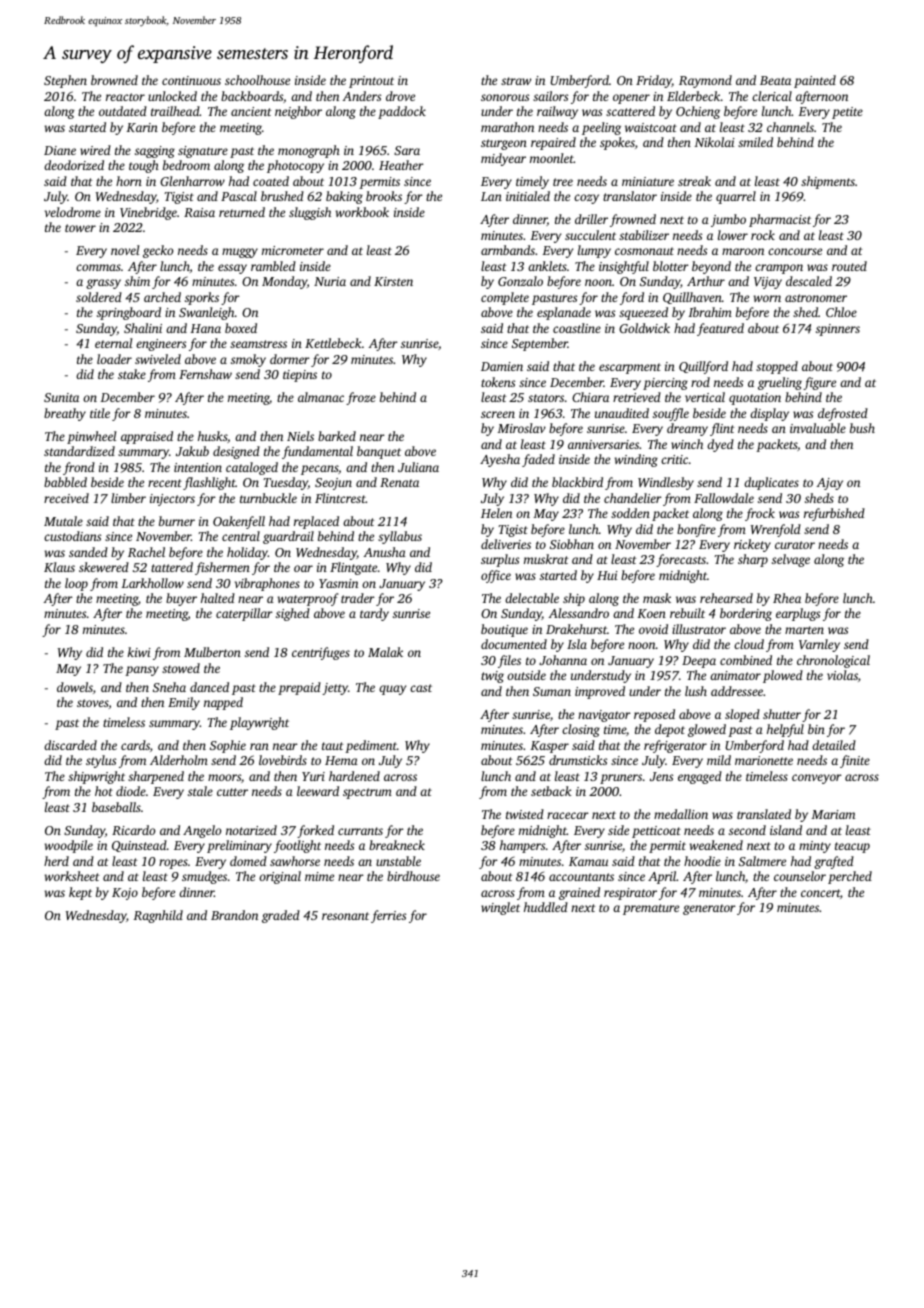 The height and width of the screenshot is (1308, 924). Describe the element at coordinates (98, 267) in the screenshot. I see `commas` at that location.
